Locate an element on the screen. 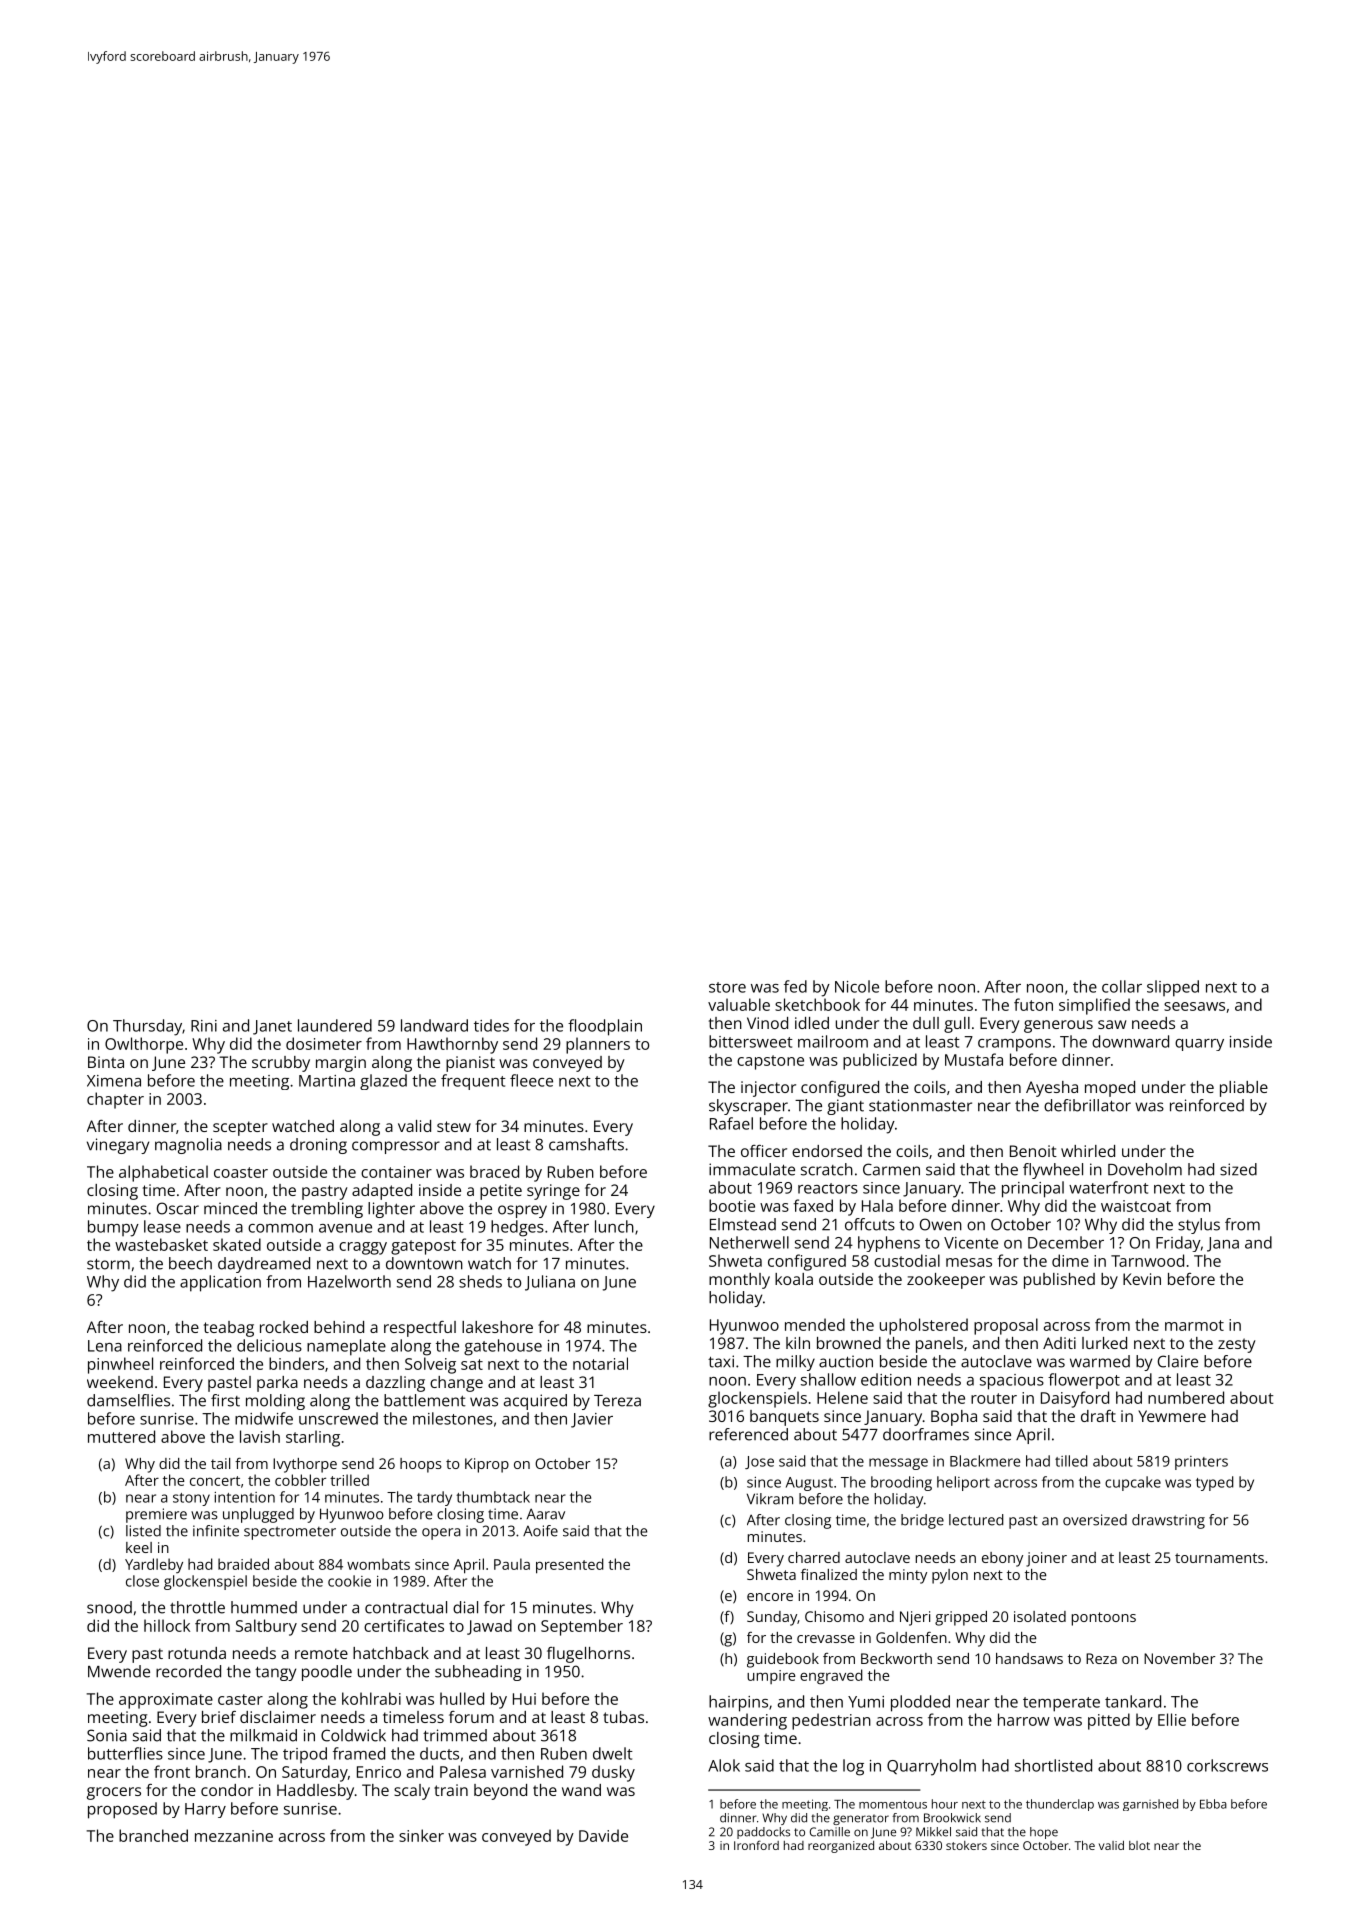 The image size is (1363, 1928). bridge is located at coordinates (922, 1521).
